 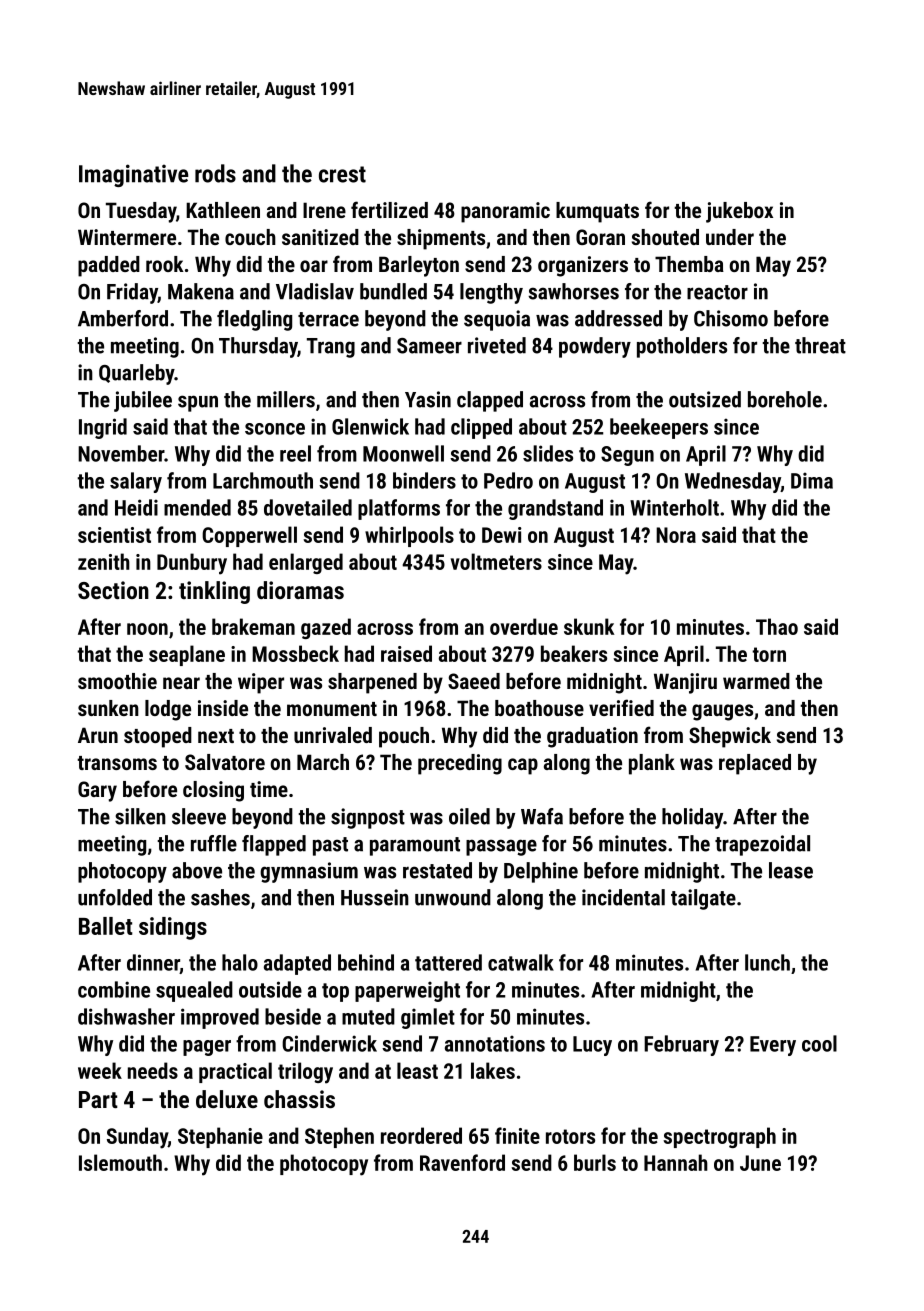 What do you see at coordinates (368, 818) in the screenshot?
I see `signpost` at bounding box center [368, 818].
